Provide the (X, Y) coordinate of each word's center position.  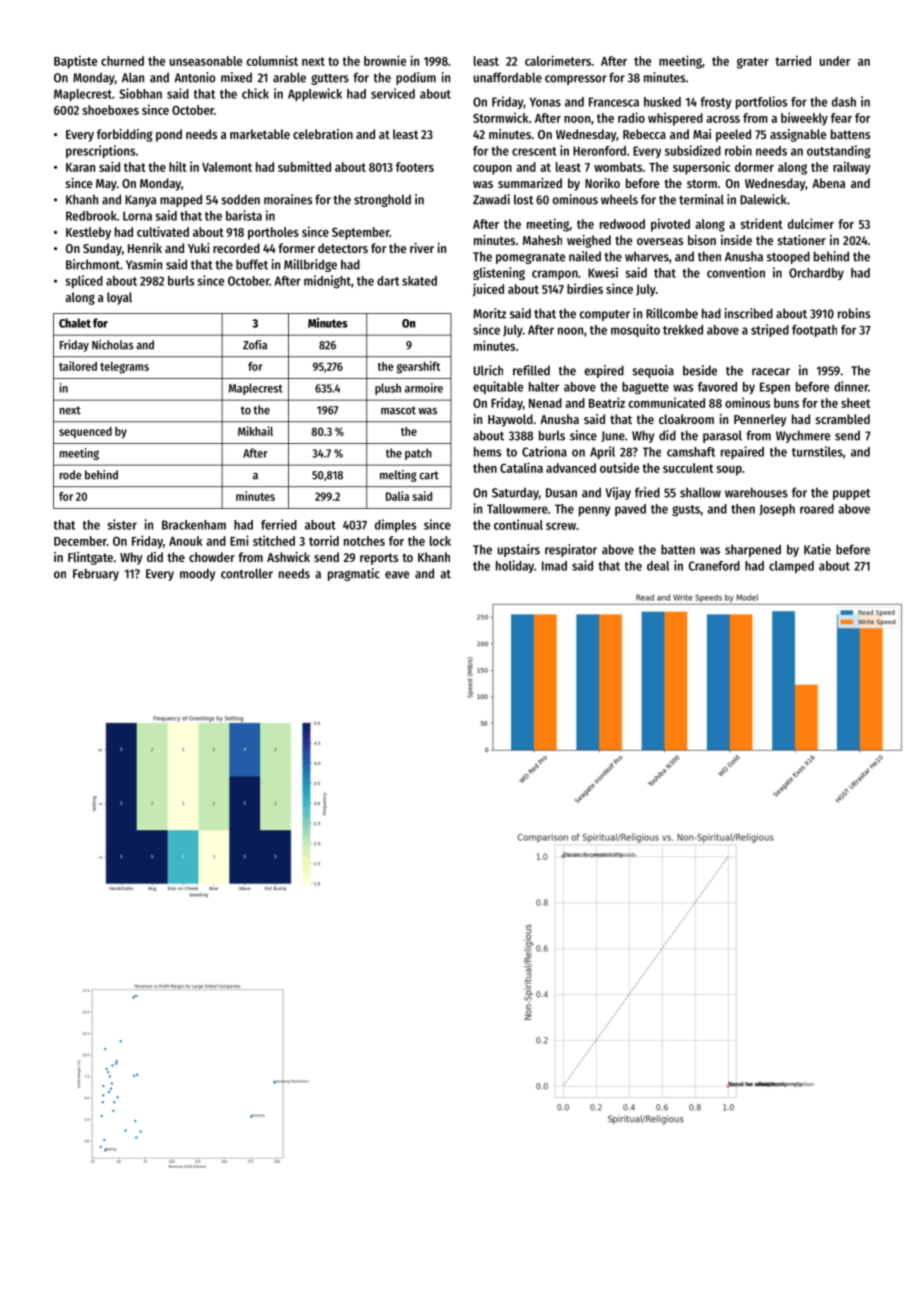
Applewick (315, 94)
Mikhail (255, 431)
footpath (814, 331)
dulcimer (811, 223)
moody (197, 574)
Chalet (75, 323)
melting (398, 476)
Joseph (777, 510)
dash (844, 102)
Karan (80, 167)
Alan (133, 77)
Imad (554, 566)
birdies (585, 288)
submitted (304, 166)
